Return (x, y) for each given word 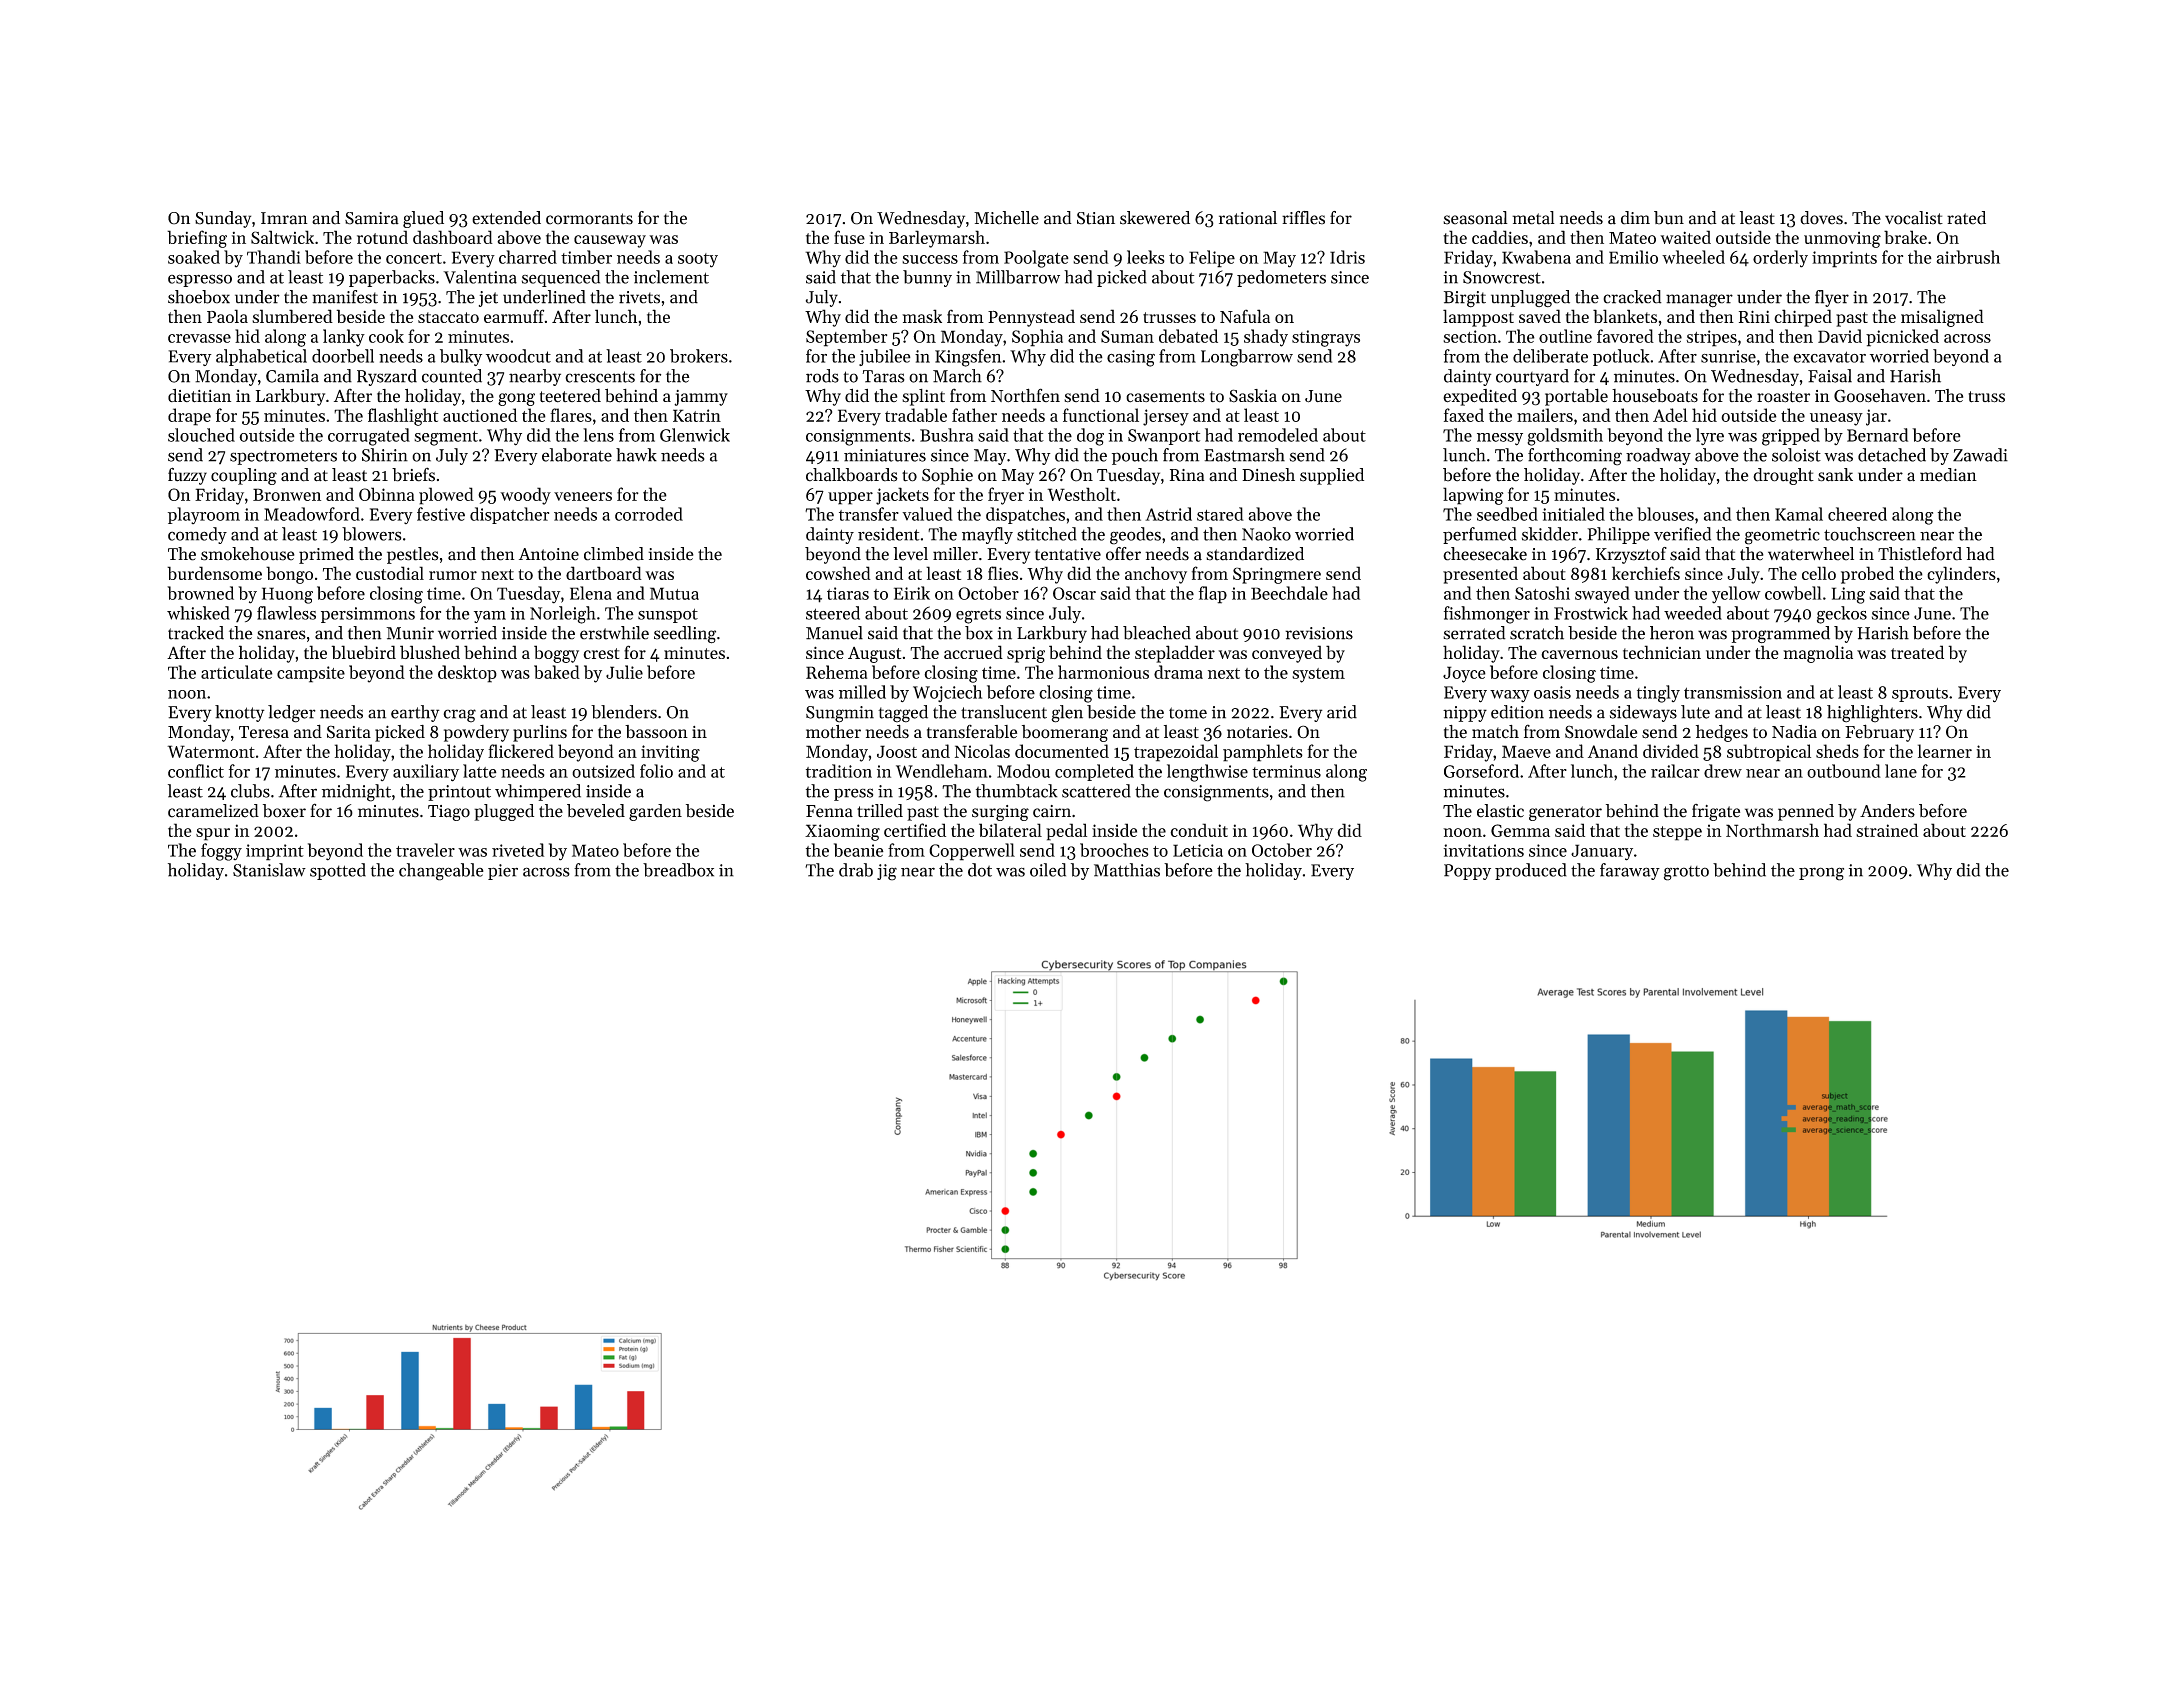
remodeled (1278, 435)
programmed (1780, 634)
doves (1821, 218)
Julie (624, 672)
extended (506, 218)
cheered (1857, 514)
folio (656, 771)
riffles (1303, 218)
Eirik (912, 593)
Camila (292, 376)
